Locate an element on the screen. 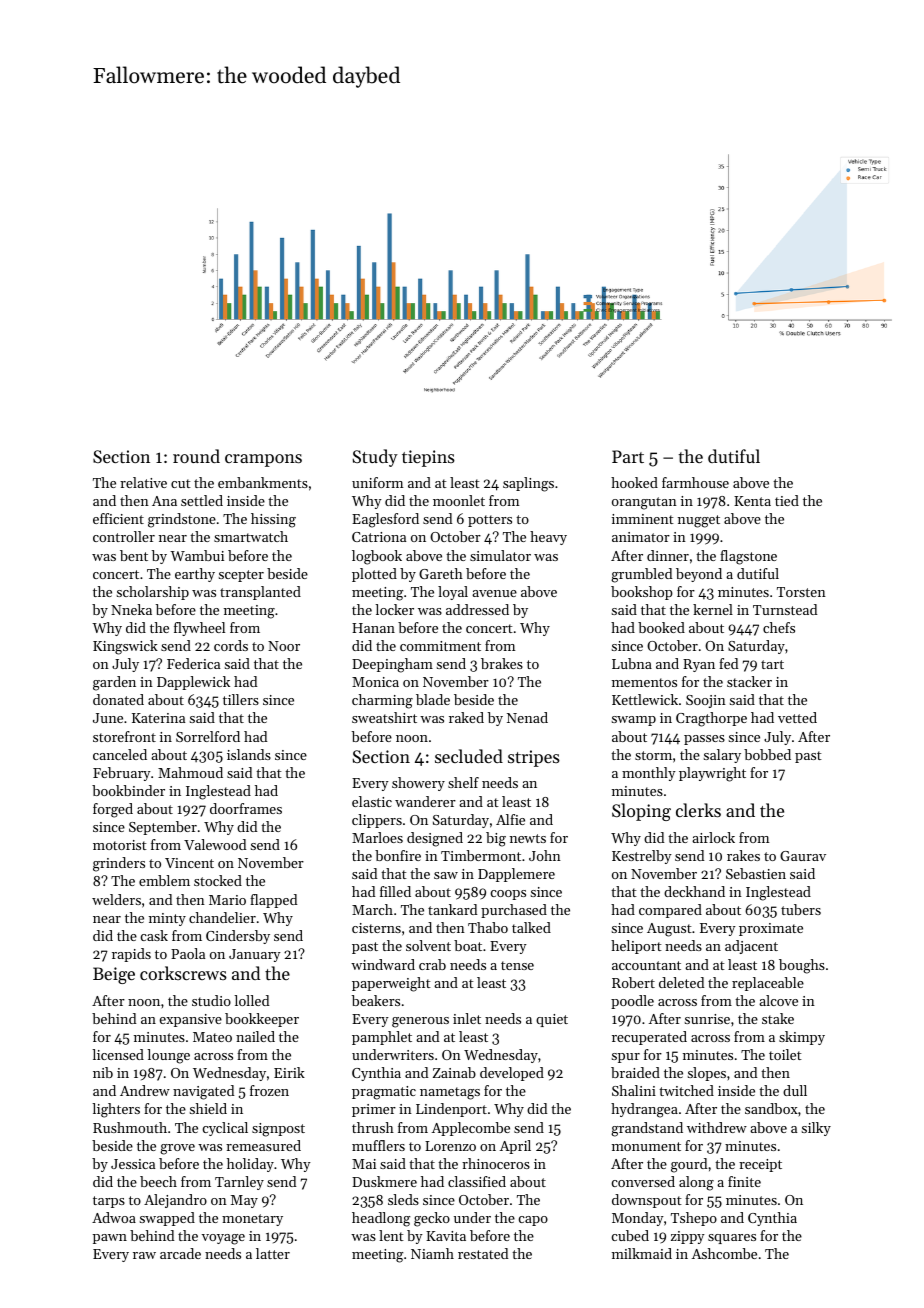 The image size is (924, 1308). airlock is located at coordinates (713, 837).
